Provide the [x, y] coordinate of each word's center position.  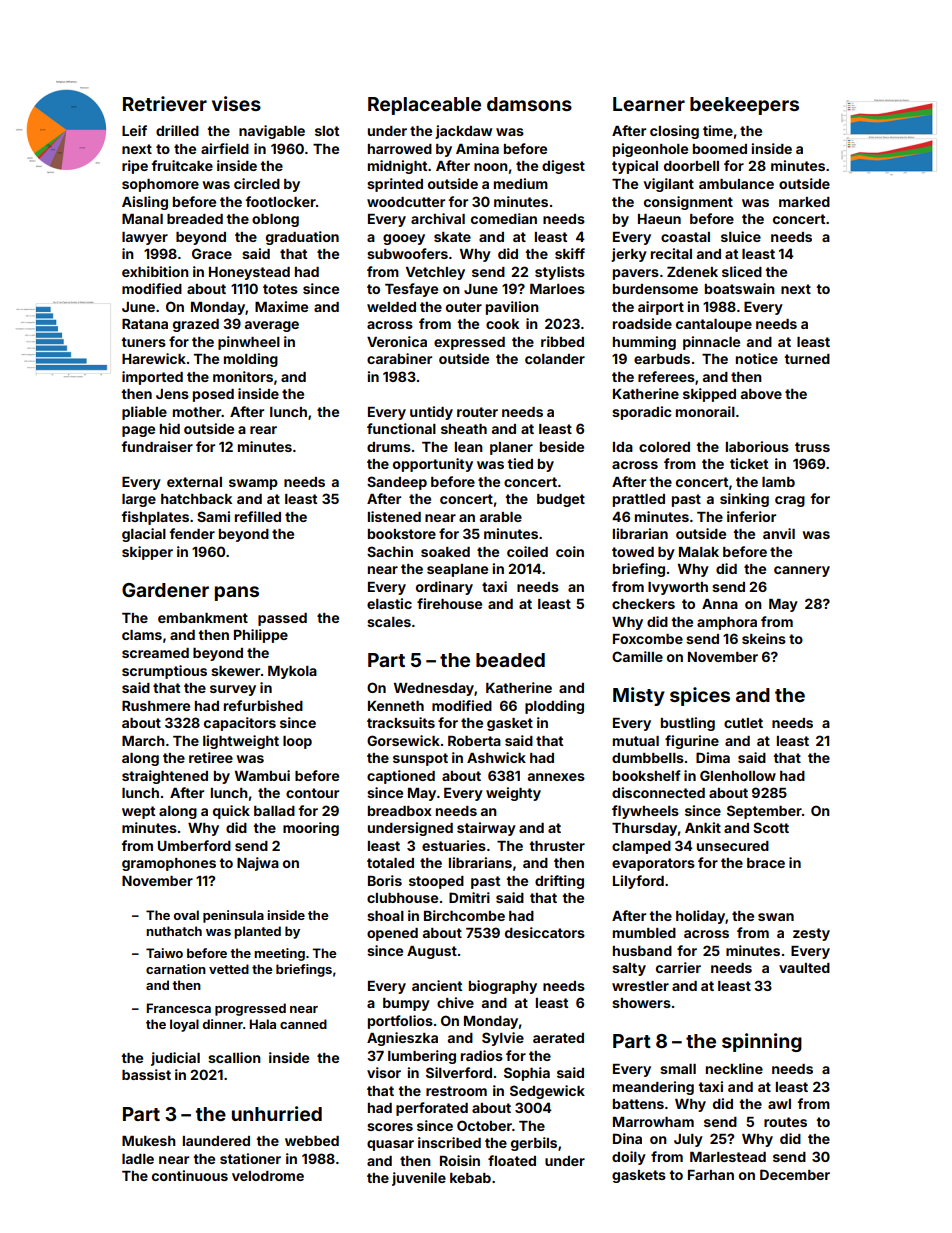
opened [392, 934]
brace [766, 863]
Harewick [154, 358]
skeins [764, 638]
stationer [250, 1158]
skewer [235, 671]
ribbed [562, 341]
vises [236, 103]
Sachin [390, 551]
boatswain [740, 288]
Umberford [194, 845]
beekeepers [744, 106]
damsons [529, 104]
